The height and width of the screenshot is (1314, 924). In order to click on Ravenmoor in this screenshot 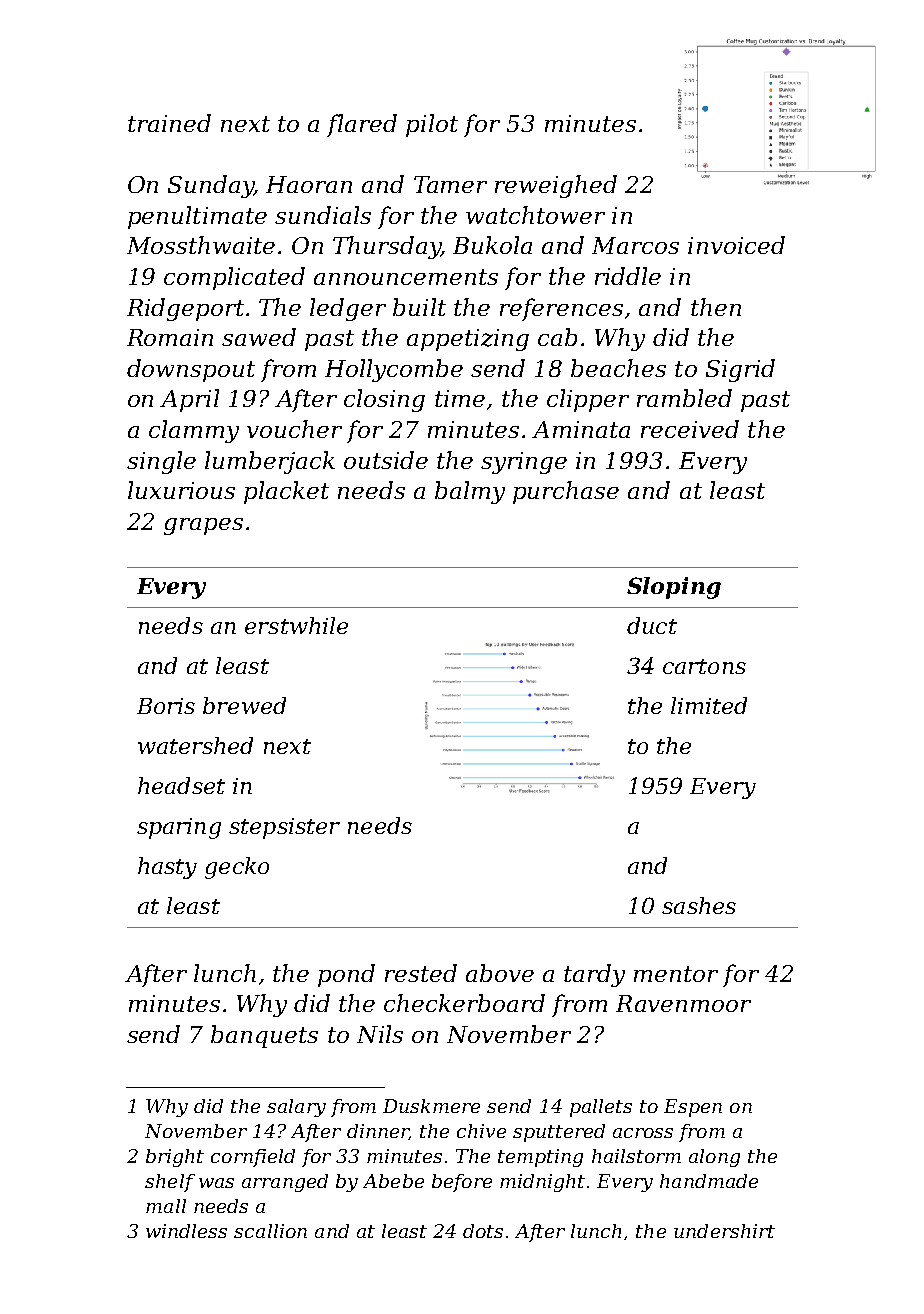, I will do `click(683, 1003)`.
